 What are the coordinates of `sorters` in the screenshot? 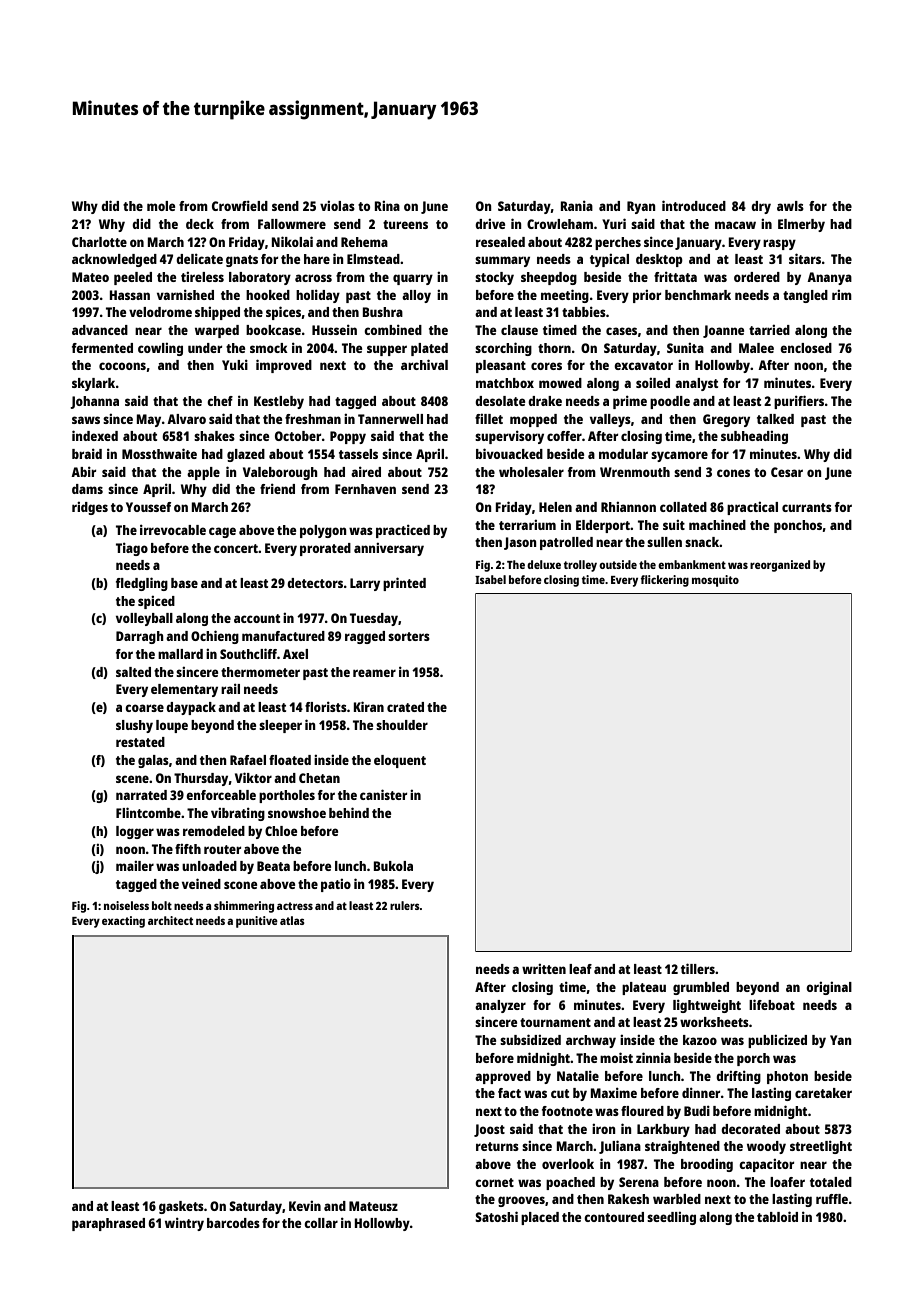 It's located at (409, 636).
